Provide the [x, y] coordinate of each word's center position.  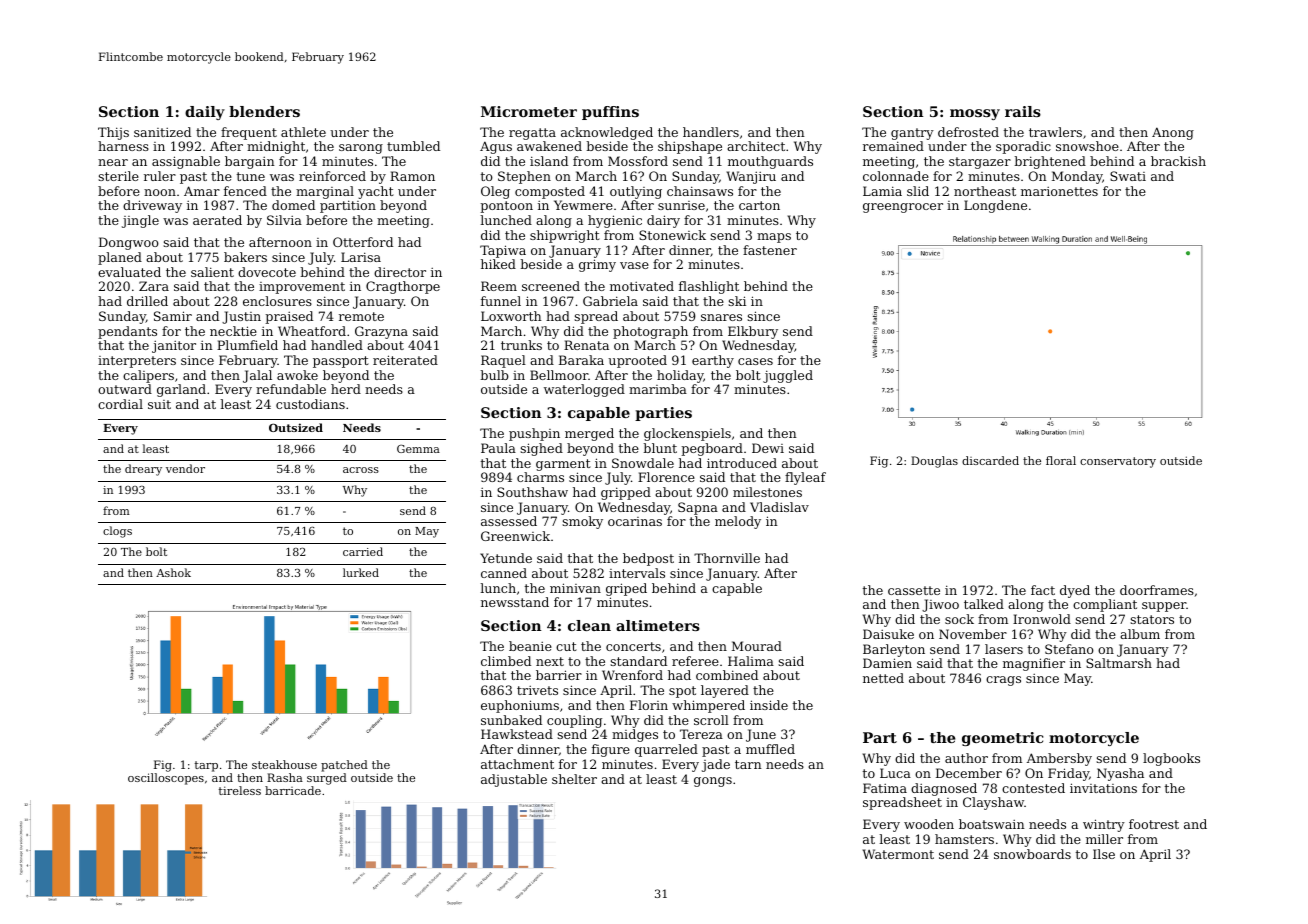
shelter [574, 779]
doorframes [1157, 590]
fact [1043, 590]
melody [738, 522]
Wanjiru [751, 177]
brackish [1178, 161]
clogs [117, 532]
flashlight [709, 287]
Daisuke [888, 634]
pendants [127, 332]
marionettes [1059, 191]
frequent [249, 133]
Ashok [173, 572]
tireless [239, 790]
